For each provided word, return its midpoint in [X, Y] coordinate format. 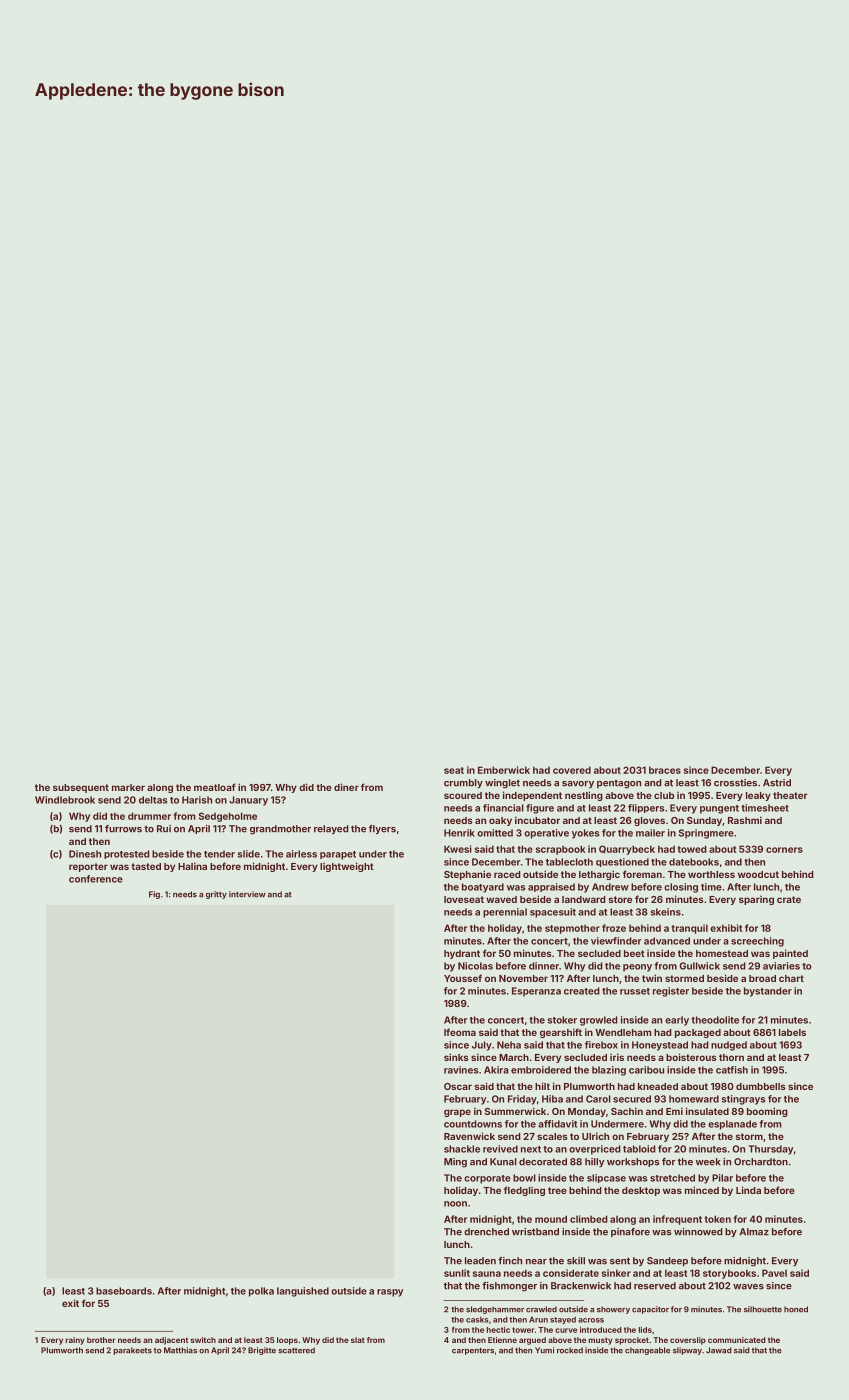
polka [261, 1292]
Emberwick [504, 770]
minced [702, 1190]
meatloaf [215, 787]
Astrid [777, 783]
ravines [461, 1070]
